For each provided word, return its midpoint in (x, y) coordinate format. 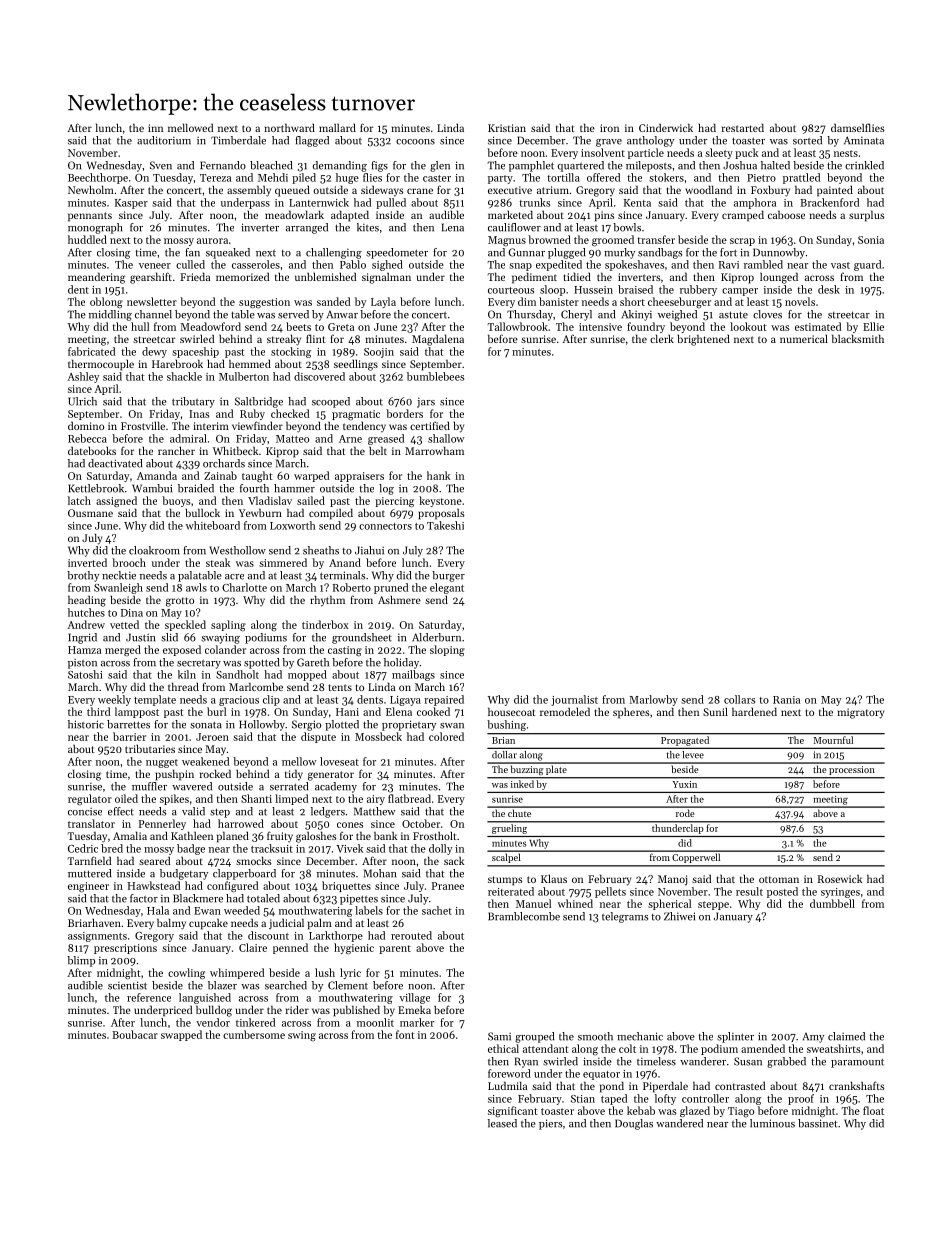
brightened (703, 340)
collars (739, 699)
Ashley (83, 377)
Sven (161, 165)
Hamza (84, 650)
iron (609, 128)
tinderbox (325, 624)
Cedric (83, 848)
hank (438, 475)
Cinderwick (666, 127)
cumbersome (254, 1034)
